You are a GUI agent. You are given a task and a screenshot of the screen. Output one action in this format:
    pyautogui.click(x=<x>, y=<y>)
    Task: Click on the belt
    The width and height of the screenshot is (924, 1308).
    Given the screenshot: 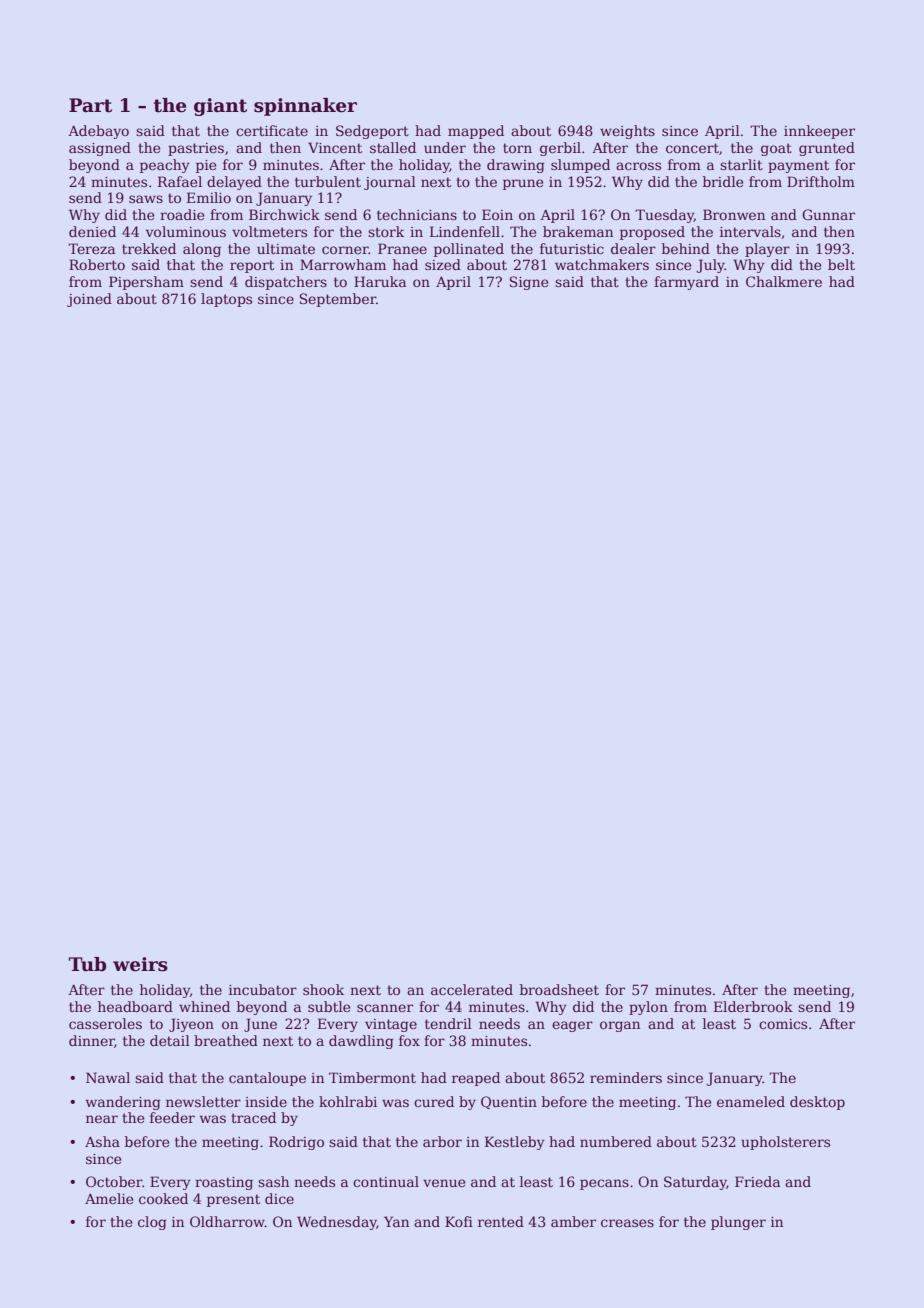 What is the action you would take?
    pyautogui.click(x=841, y=264)
